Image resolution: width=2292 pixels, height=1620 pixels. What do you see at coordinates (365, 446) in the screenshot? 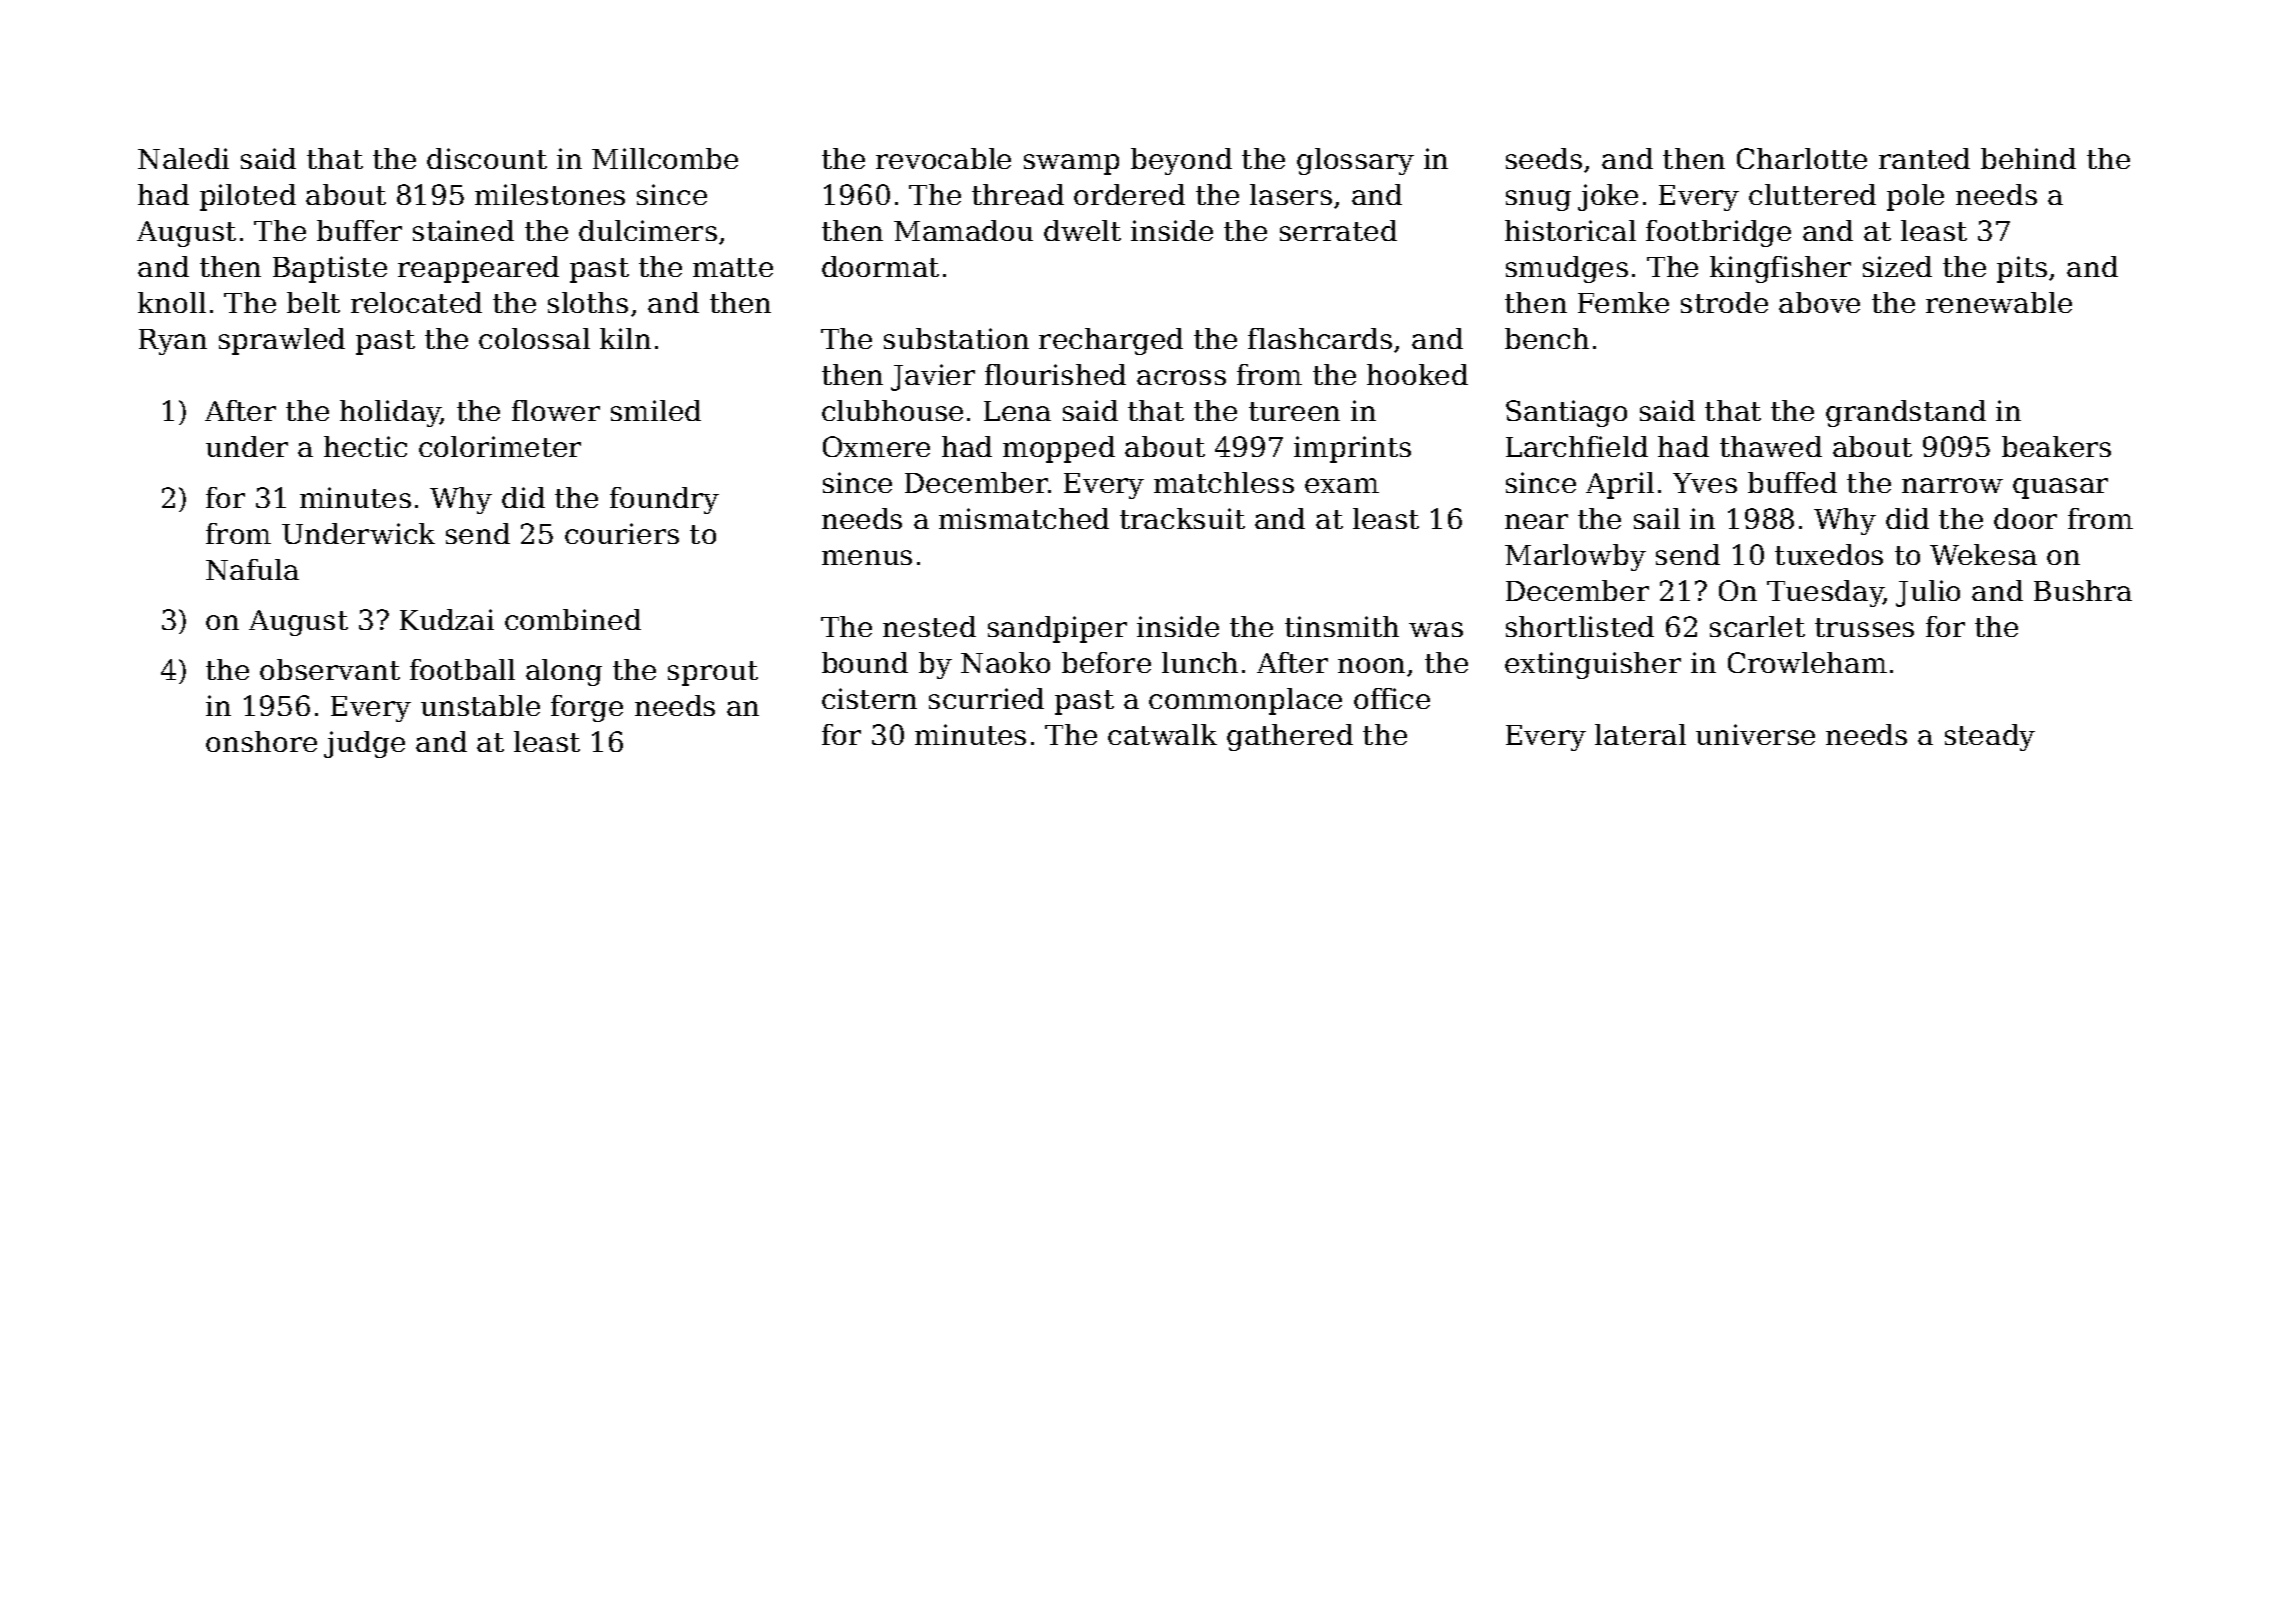
I see `hectic` at bounding box center [365, 446].
